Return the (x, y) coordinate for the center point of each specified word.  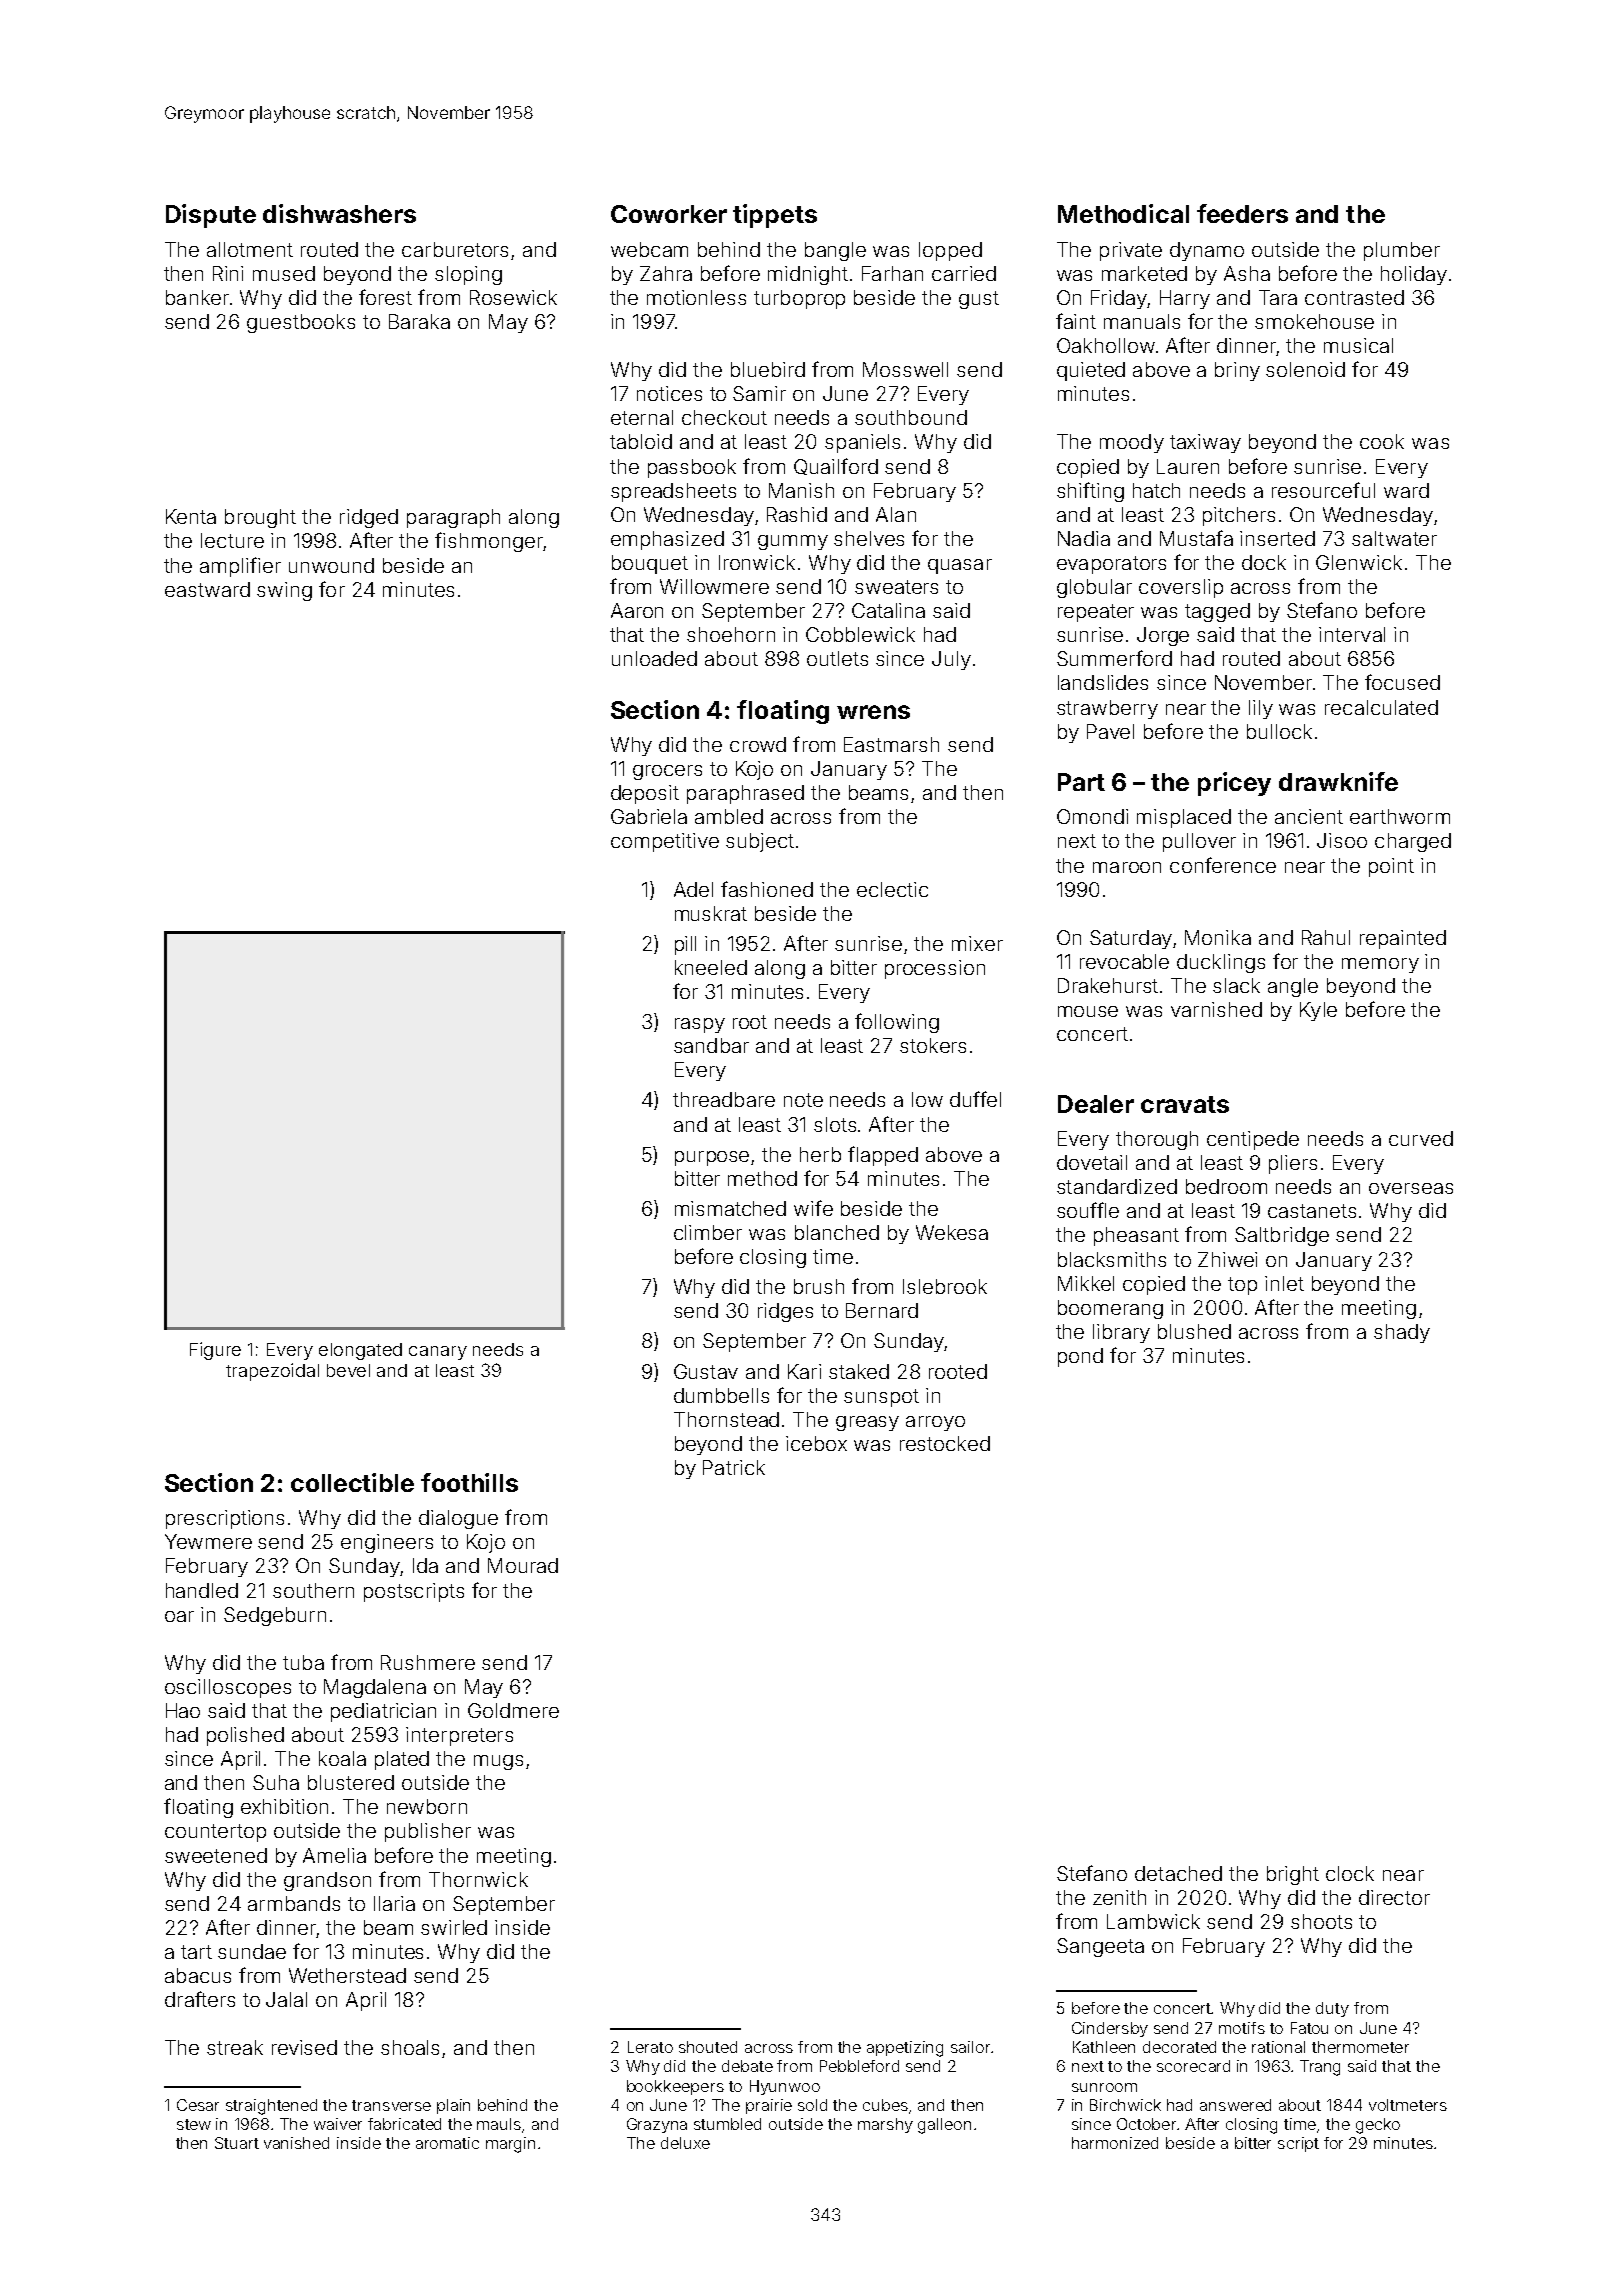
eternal (642, 417)
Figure (215, 1351)
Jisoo (1342, 840)
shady (1402, 1333)
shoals (410, 2047)
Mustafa (1196, 538)
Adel (693, 889)
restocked (945, 1443)
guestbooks (301, 323)
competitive (665, 842)
